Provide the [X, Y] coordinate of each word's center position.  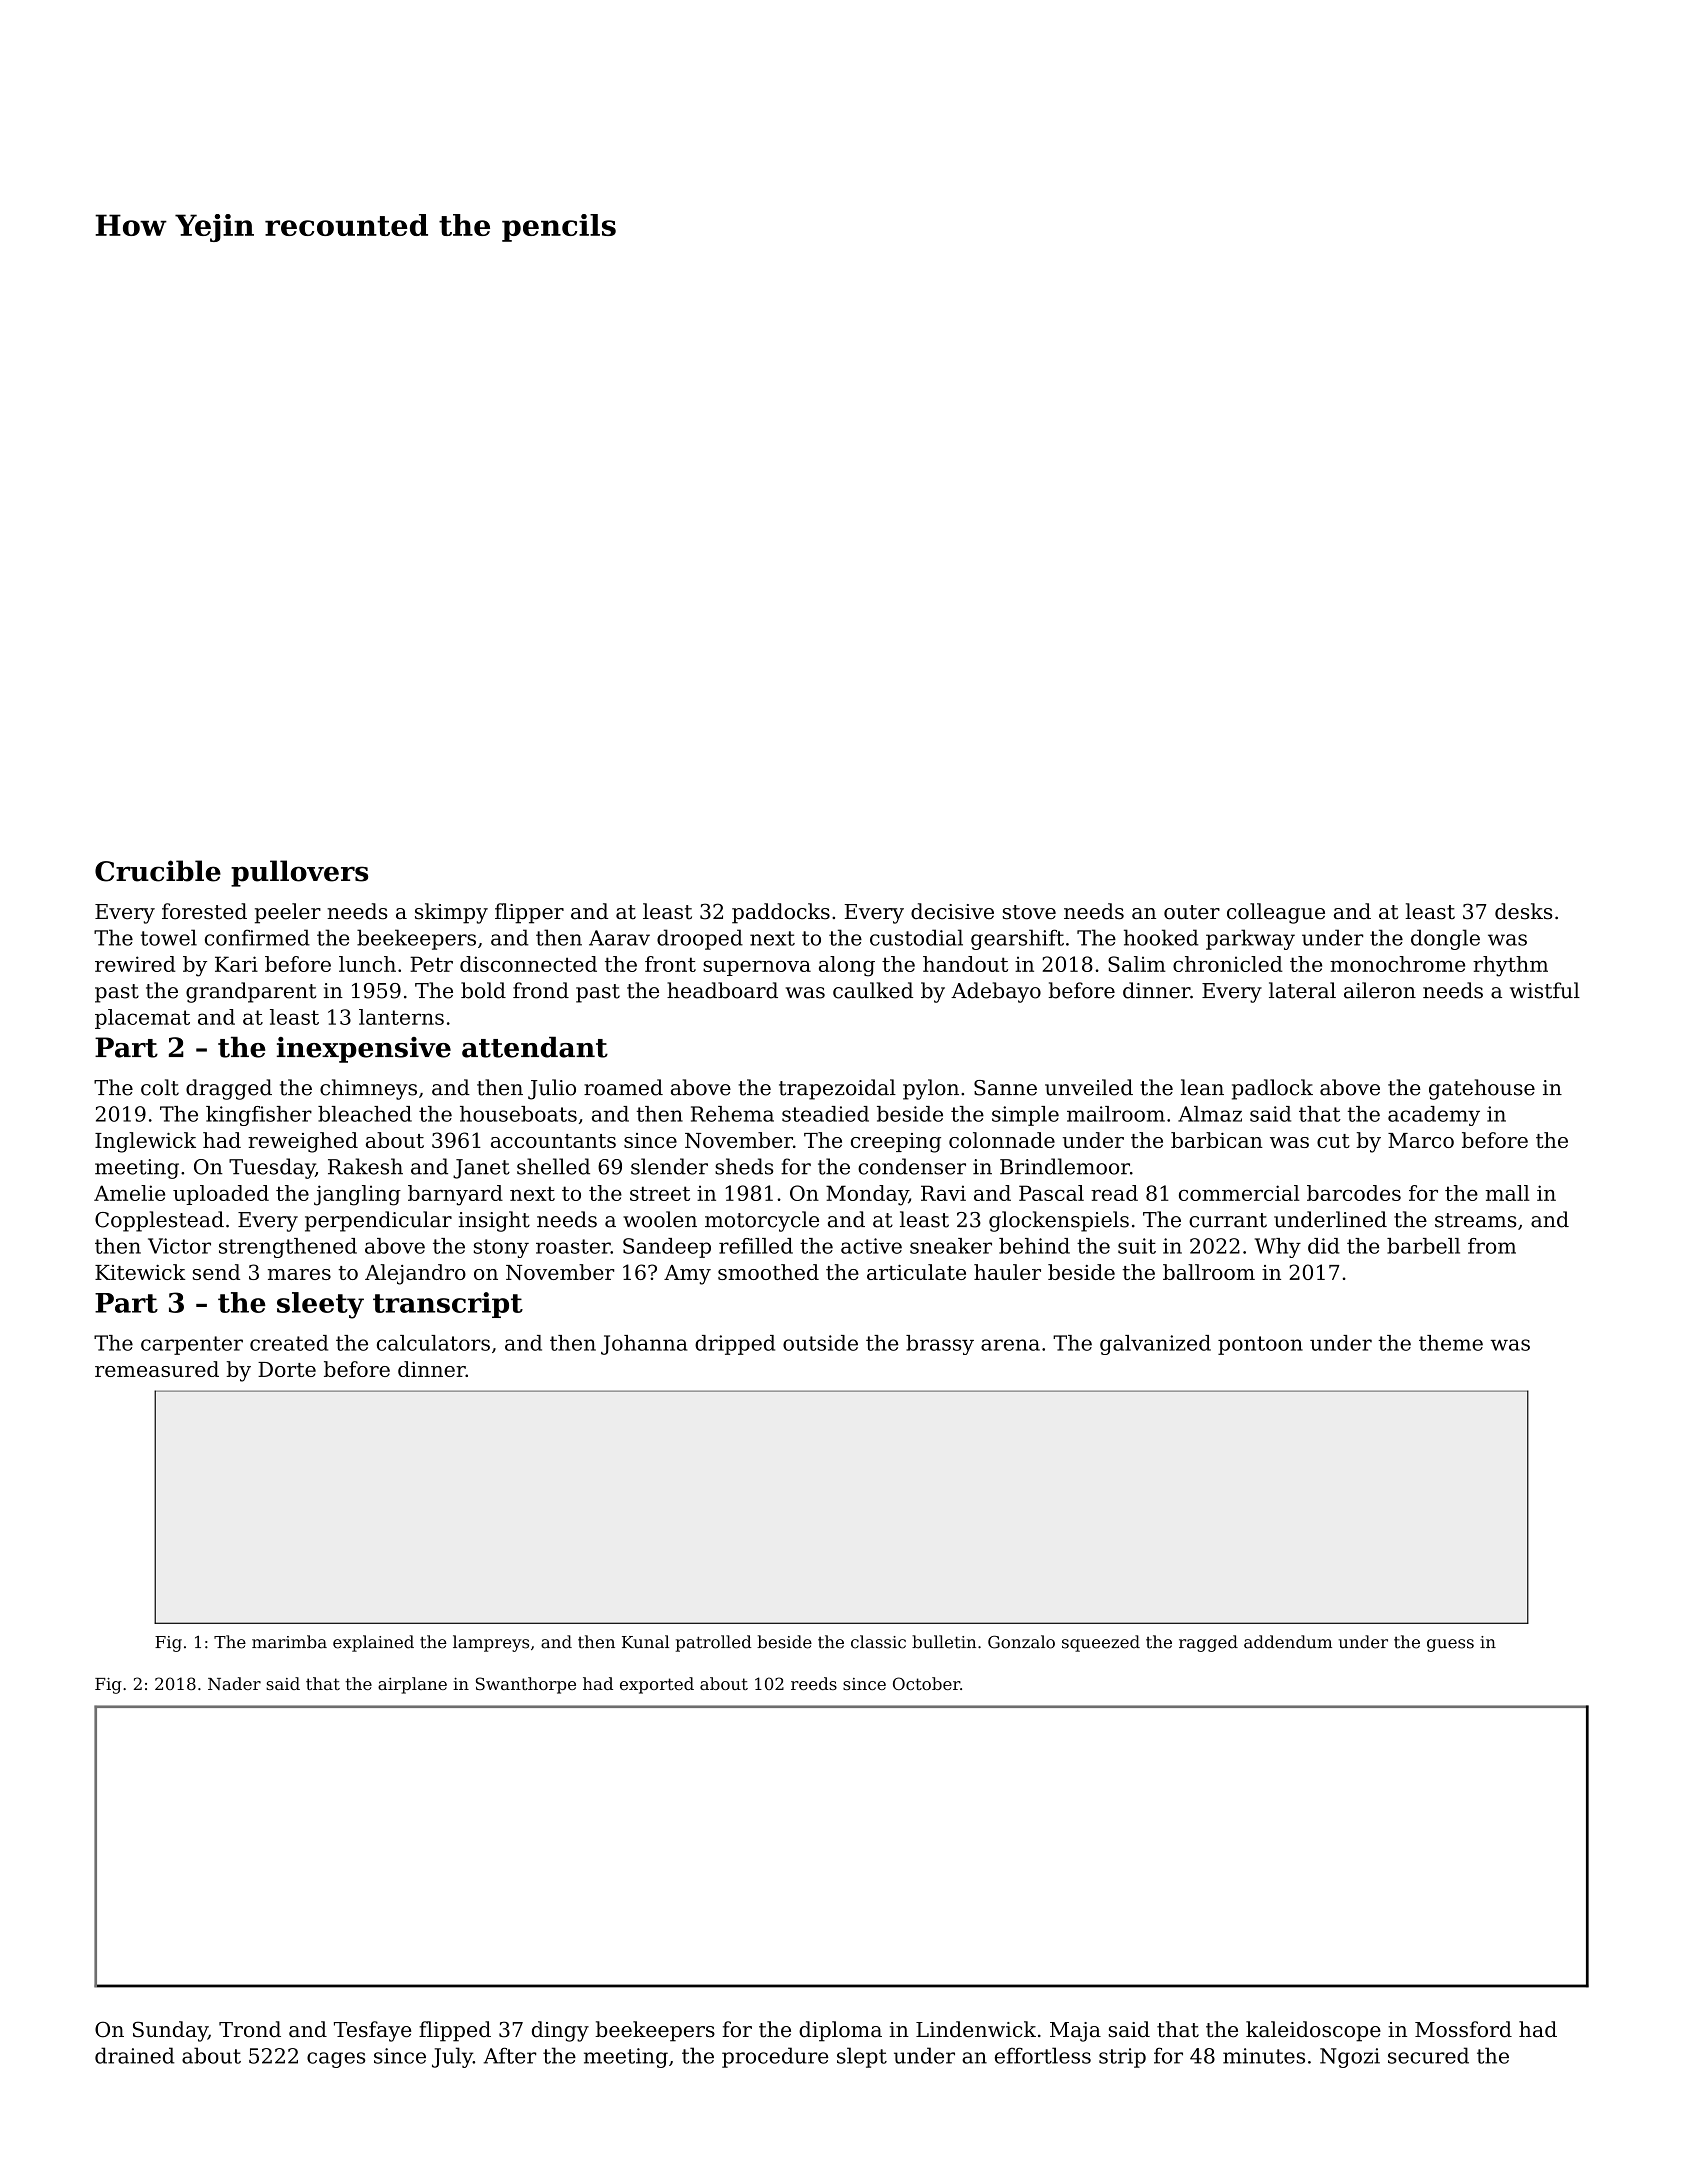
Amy [687, 1275]
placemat [142, 1019]
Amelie [129, 1193]
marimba [289, 1642]
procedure [775, 2057]
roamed [623, 1087]
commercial [1239, 1193]
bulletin [944, 1642]
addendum [1288, 1642]
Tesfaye [372, 2031]
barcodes [1354, 1193]
